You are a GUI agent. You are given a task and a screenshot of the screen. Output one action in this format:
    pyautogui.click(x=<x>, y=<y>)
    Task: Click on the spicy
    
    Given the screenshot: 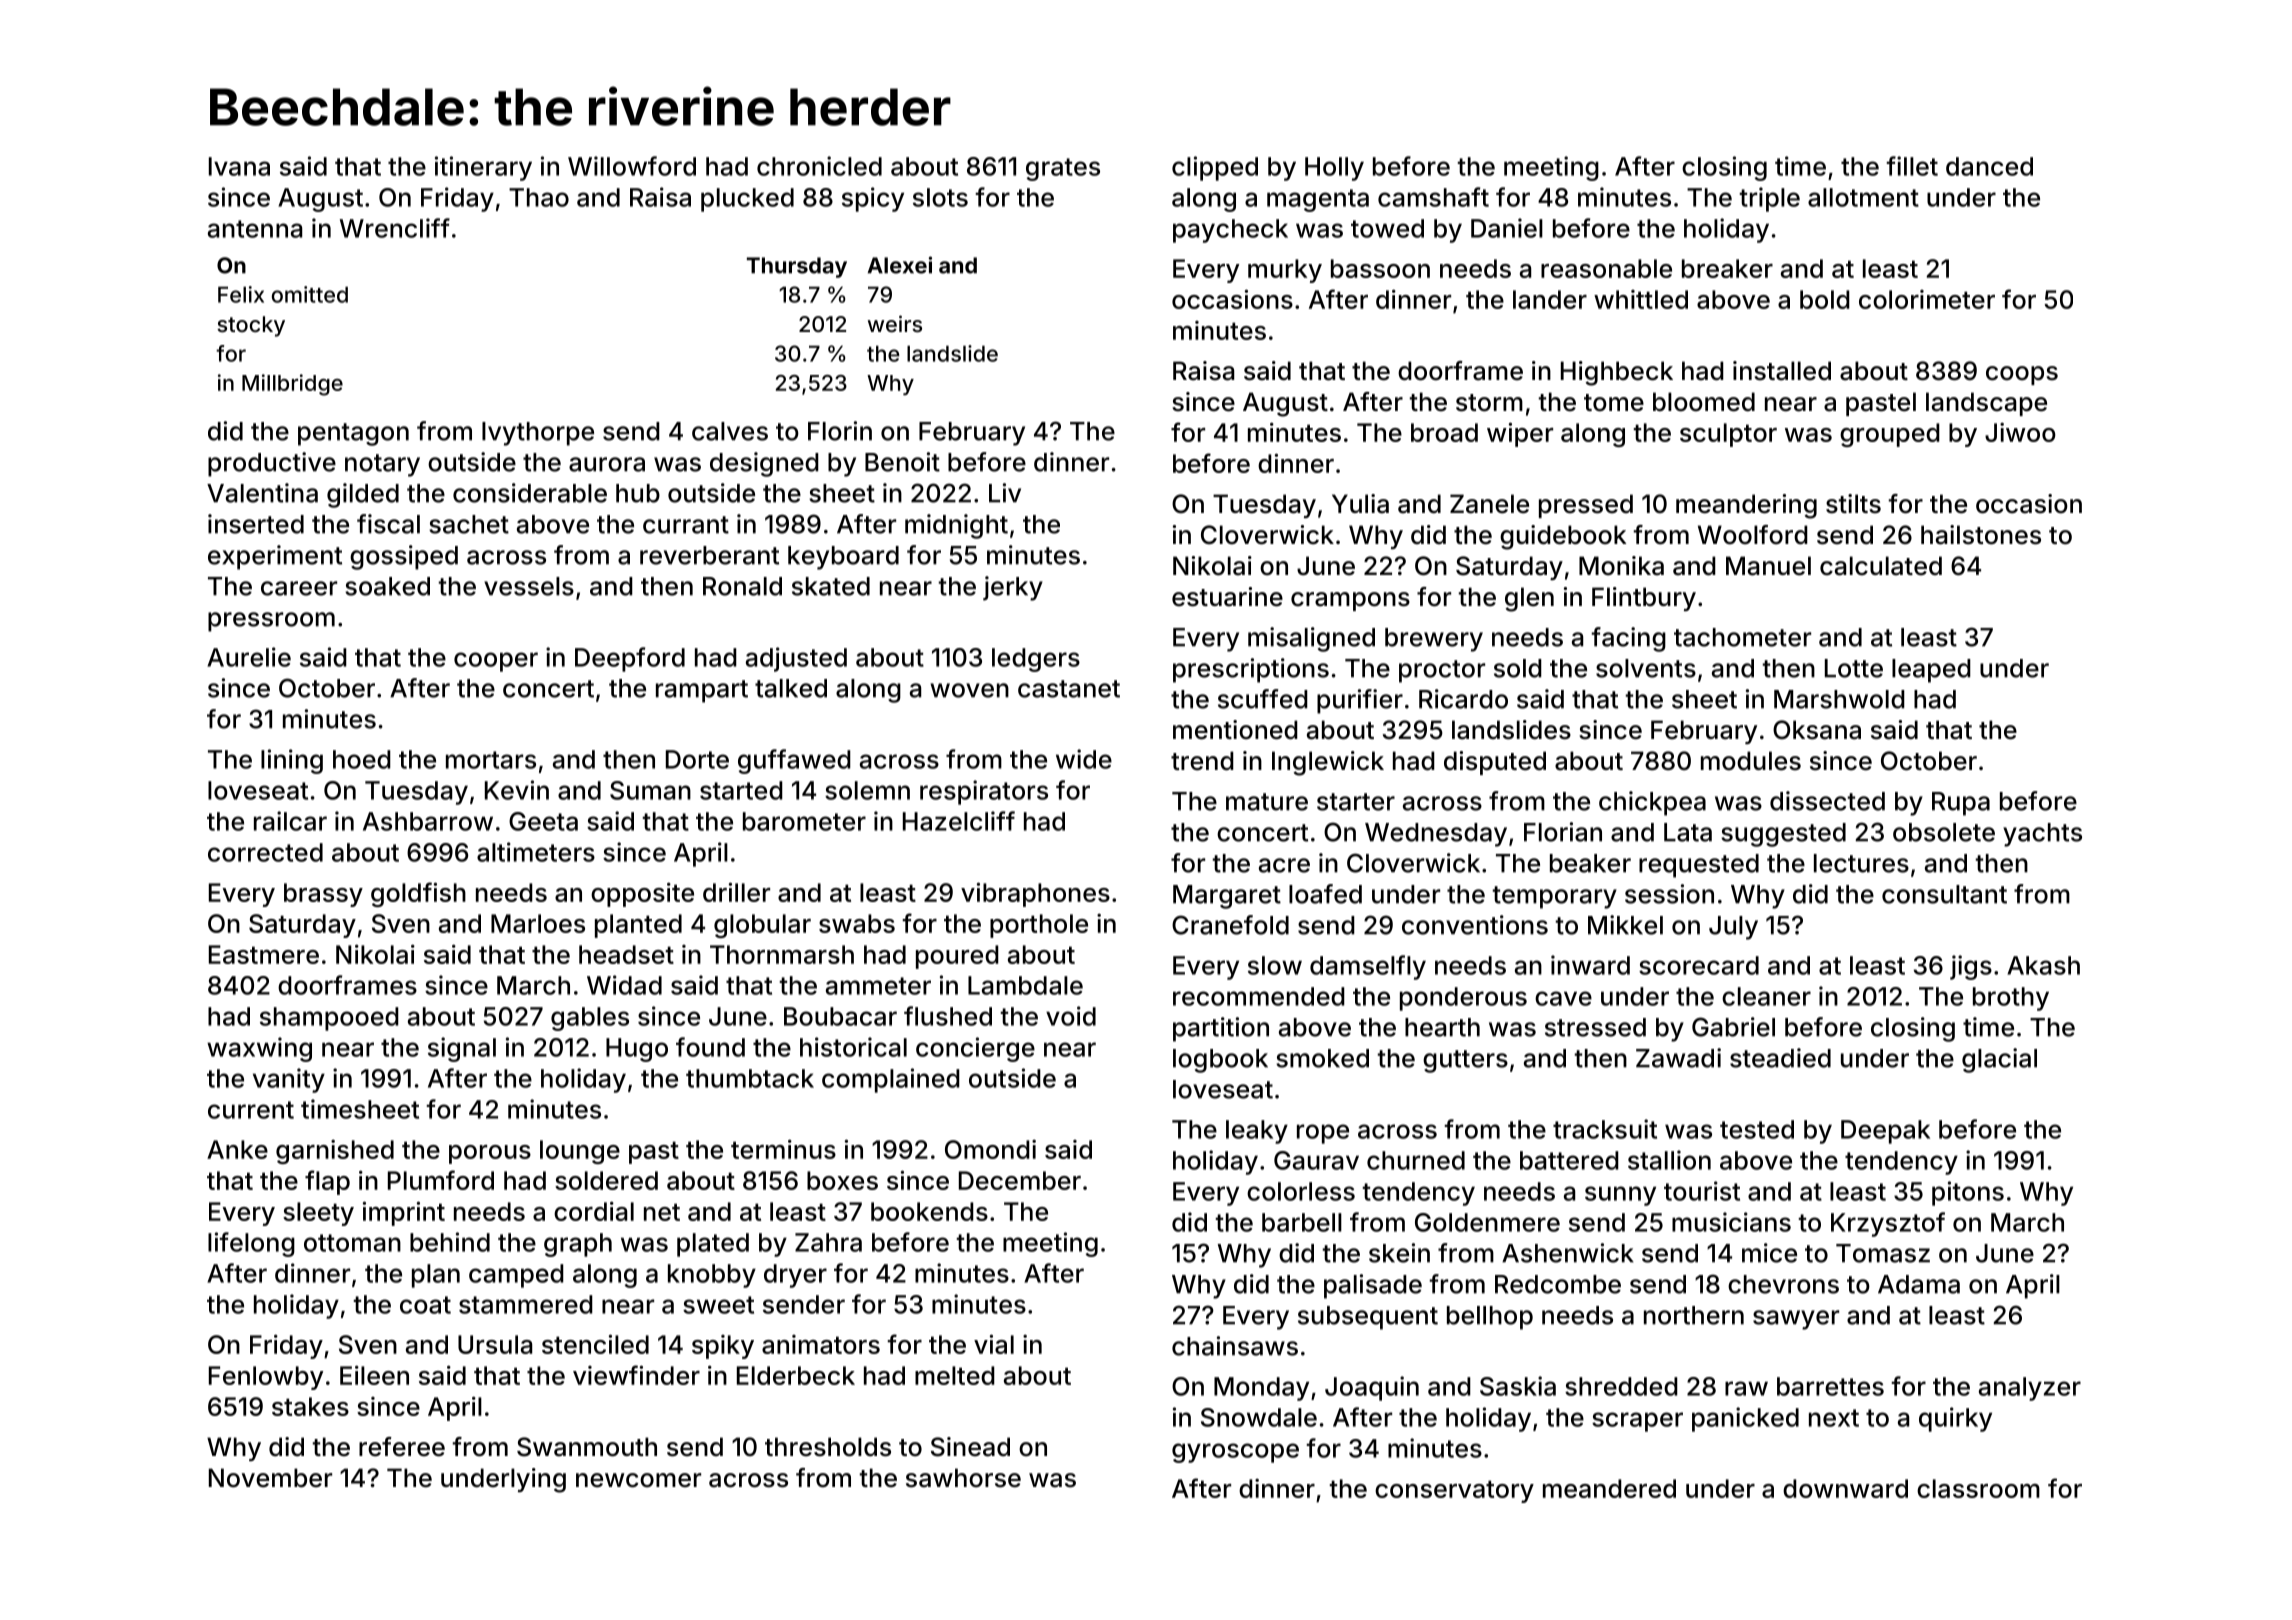 What is the action you would take?
    pyautogui.click(x=873, y=199)
